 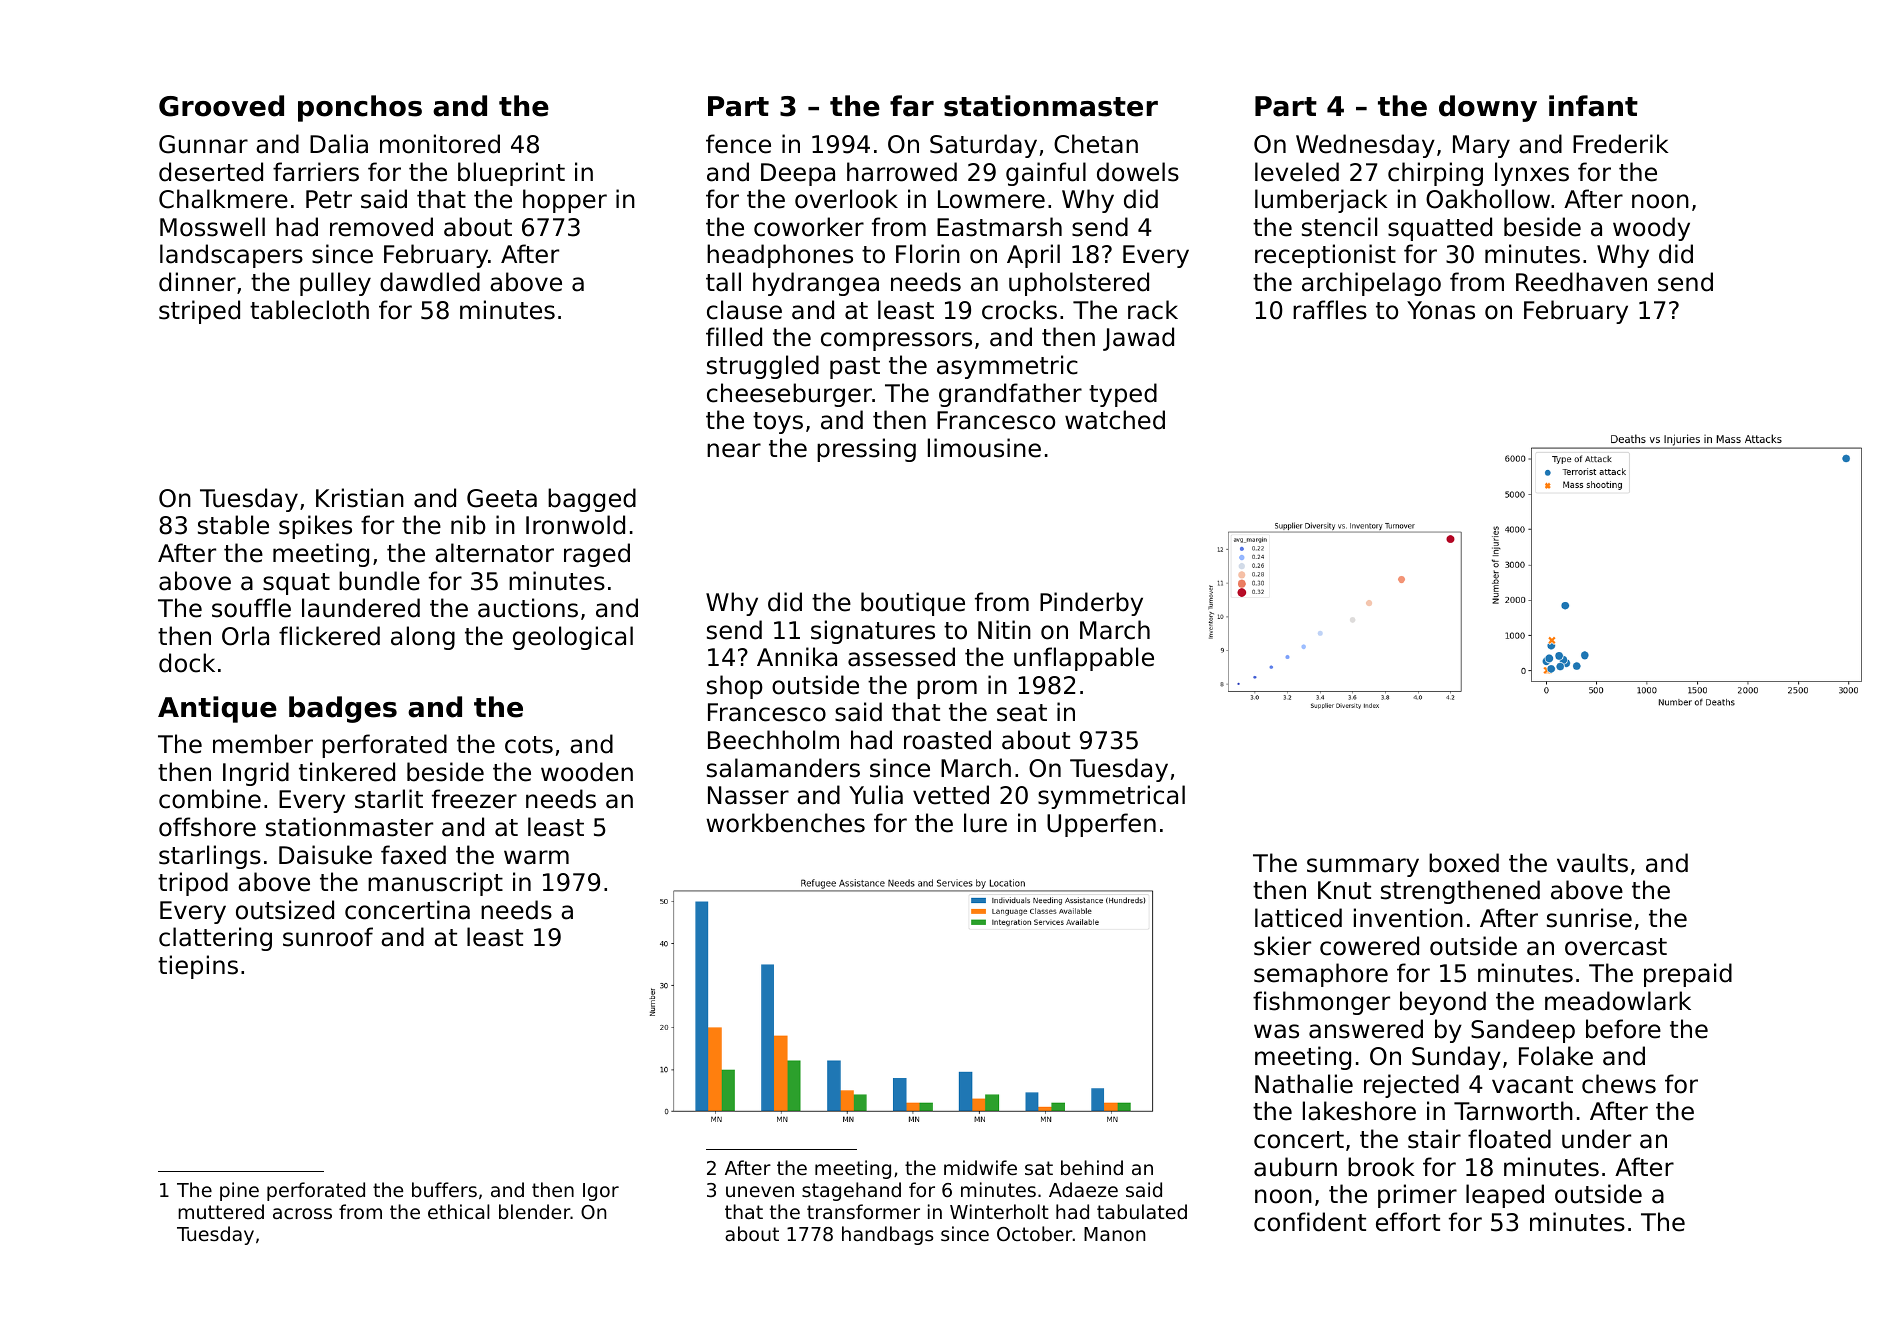 What do you see at coordinates (1581, 282) in the screenshot?
I see `Reedhaven` at bounding box center [1581, 282].
